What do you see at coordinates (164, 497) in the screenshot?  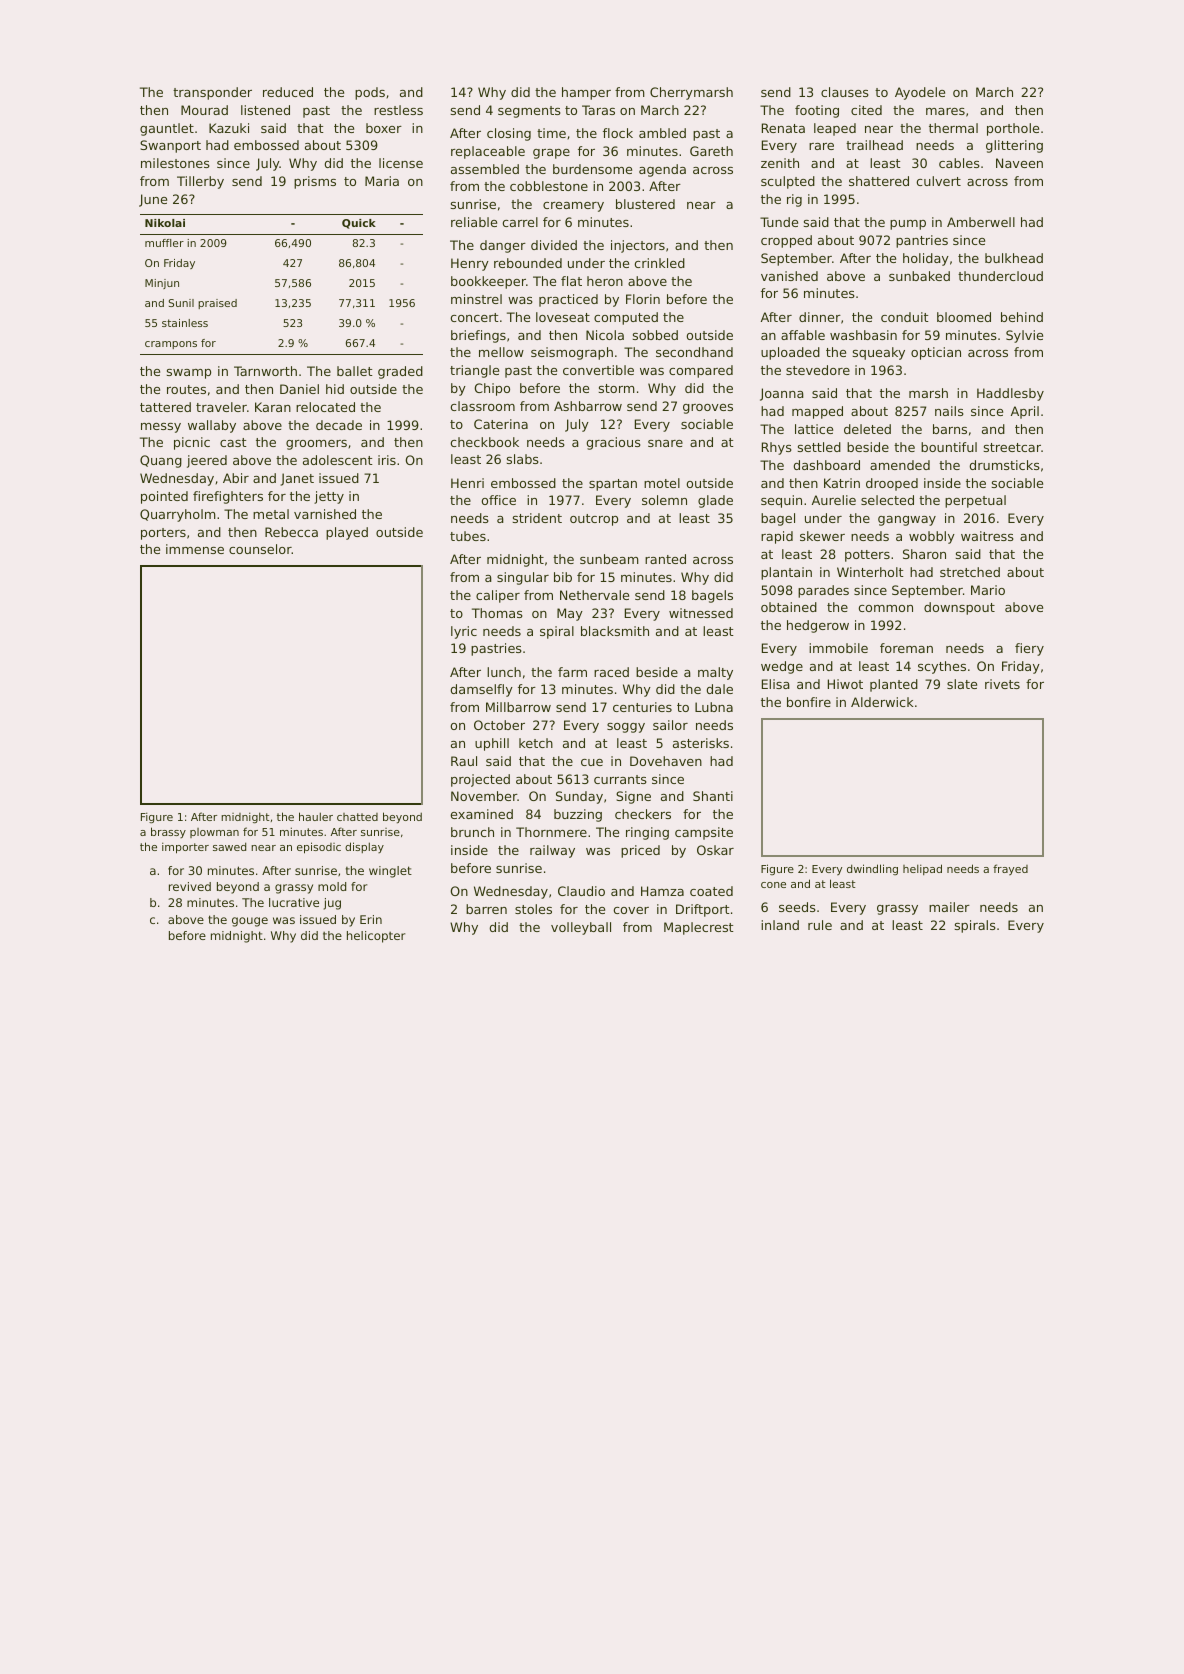 I see `pointed` at bounding box center [164, 497].
